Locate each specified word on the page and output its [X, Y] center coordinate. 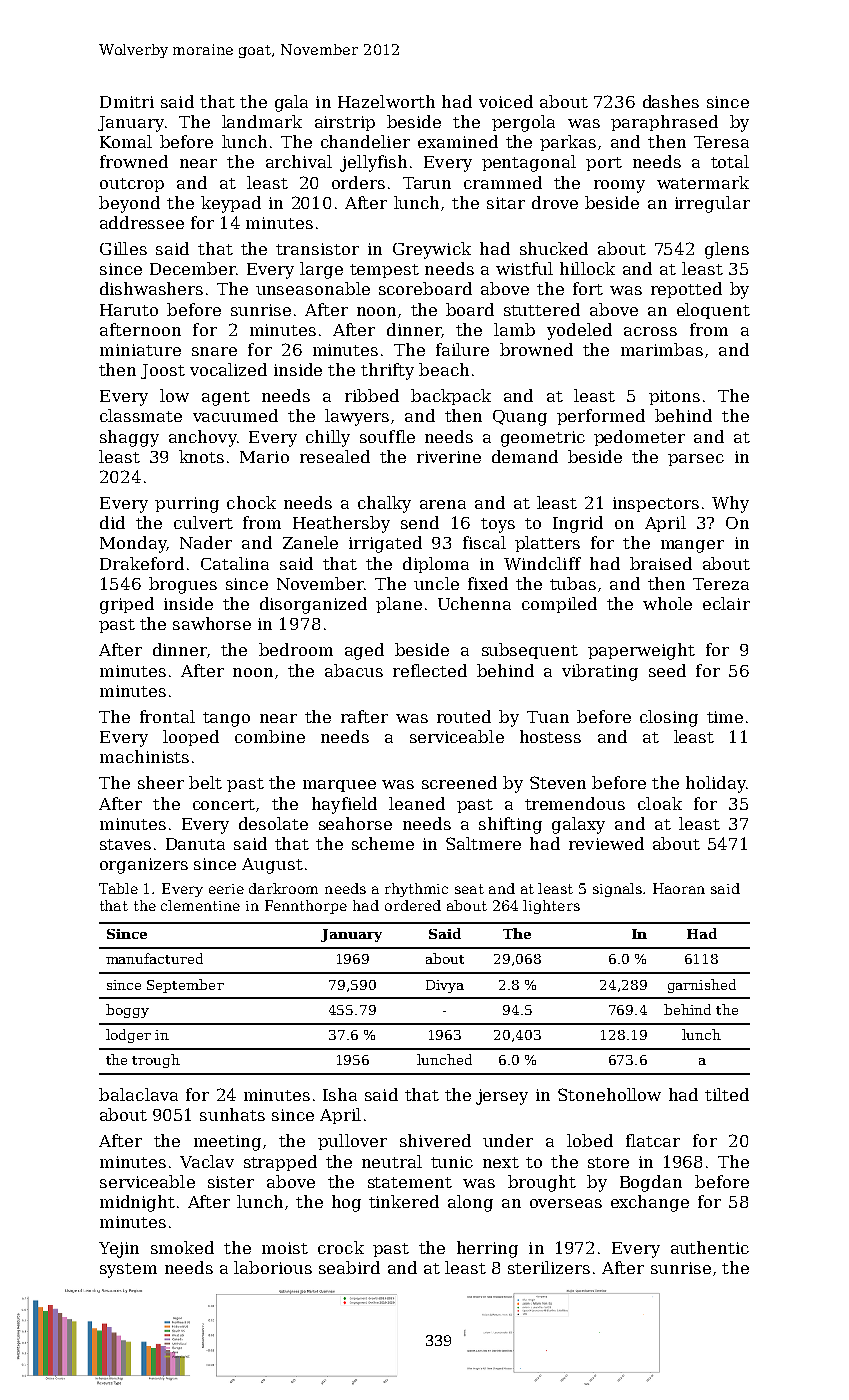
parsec [696, 460]
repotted [686, 290]
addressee [142, 222]
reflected [430, 670]
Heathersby [341, 524]
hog [346, 1203]
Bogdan [651, 1183]
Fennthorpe [306, 907]
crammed [503, 182]
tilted [727, 1094]
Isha [340, 1094]
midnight [137, 1203]
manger [692, 546]
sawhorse [212, 623]
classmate [141, 415]
